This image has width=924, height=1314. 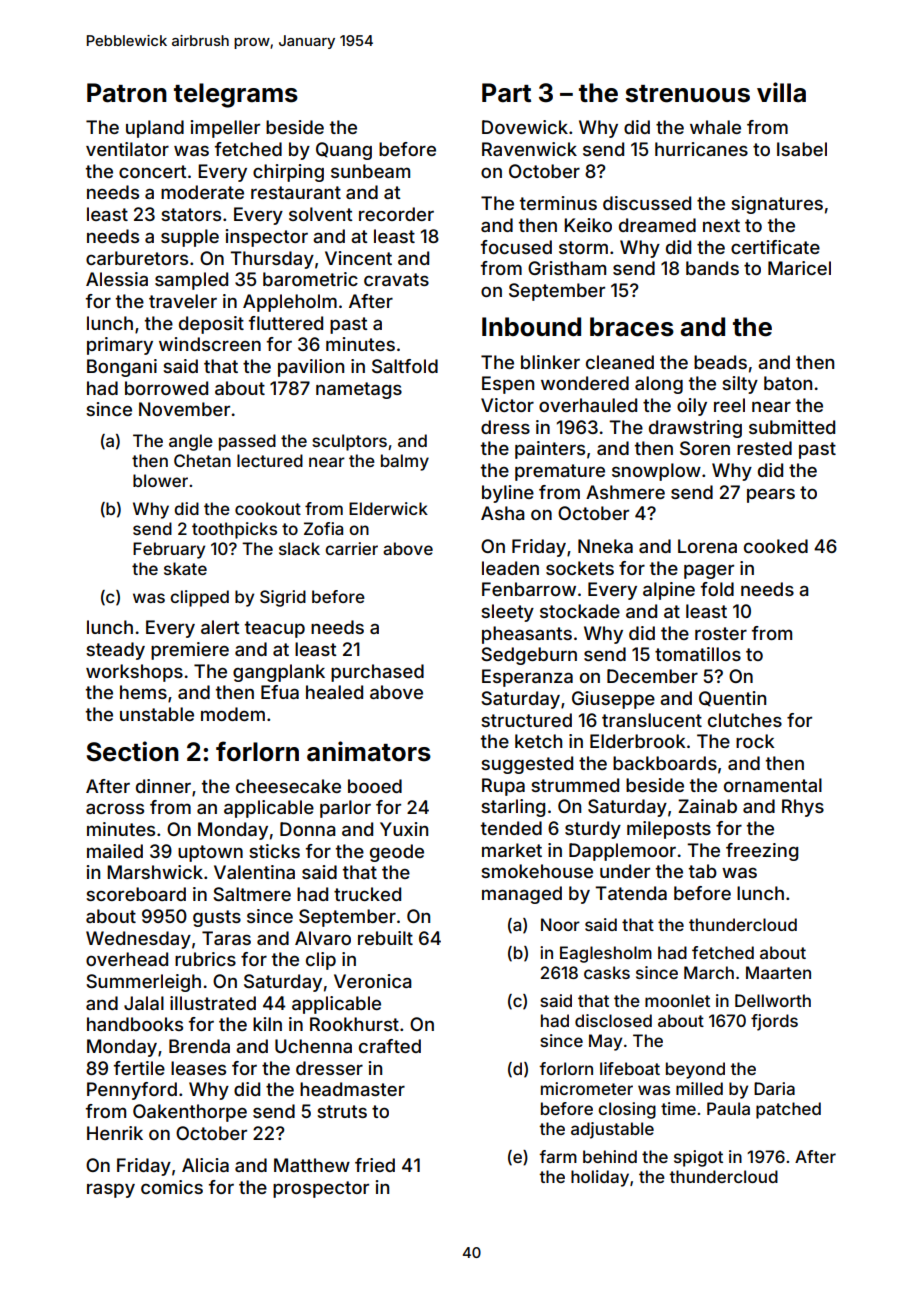 What do you see at coordinates (652, 720) in the image?
I see `translucent` at bounding box center [652, 720].
